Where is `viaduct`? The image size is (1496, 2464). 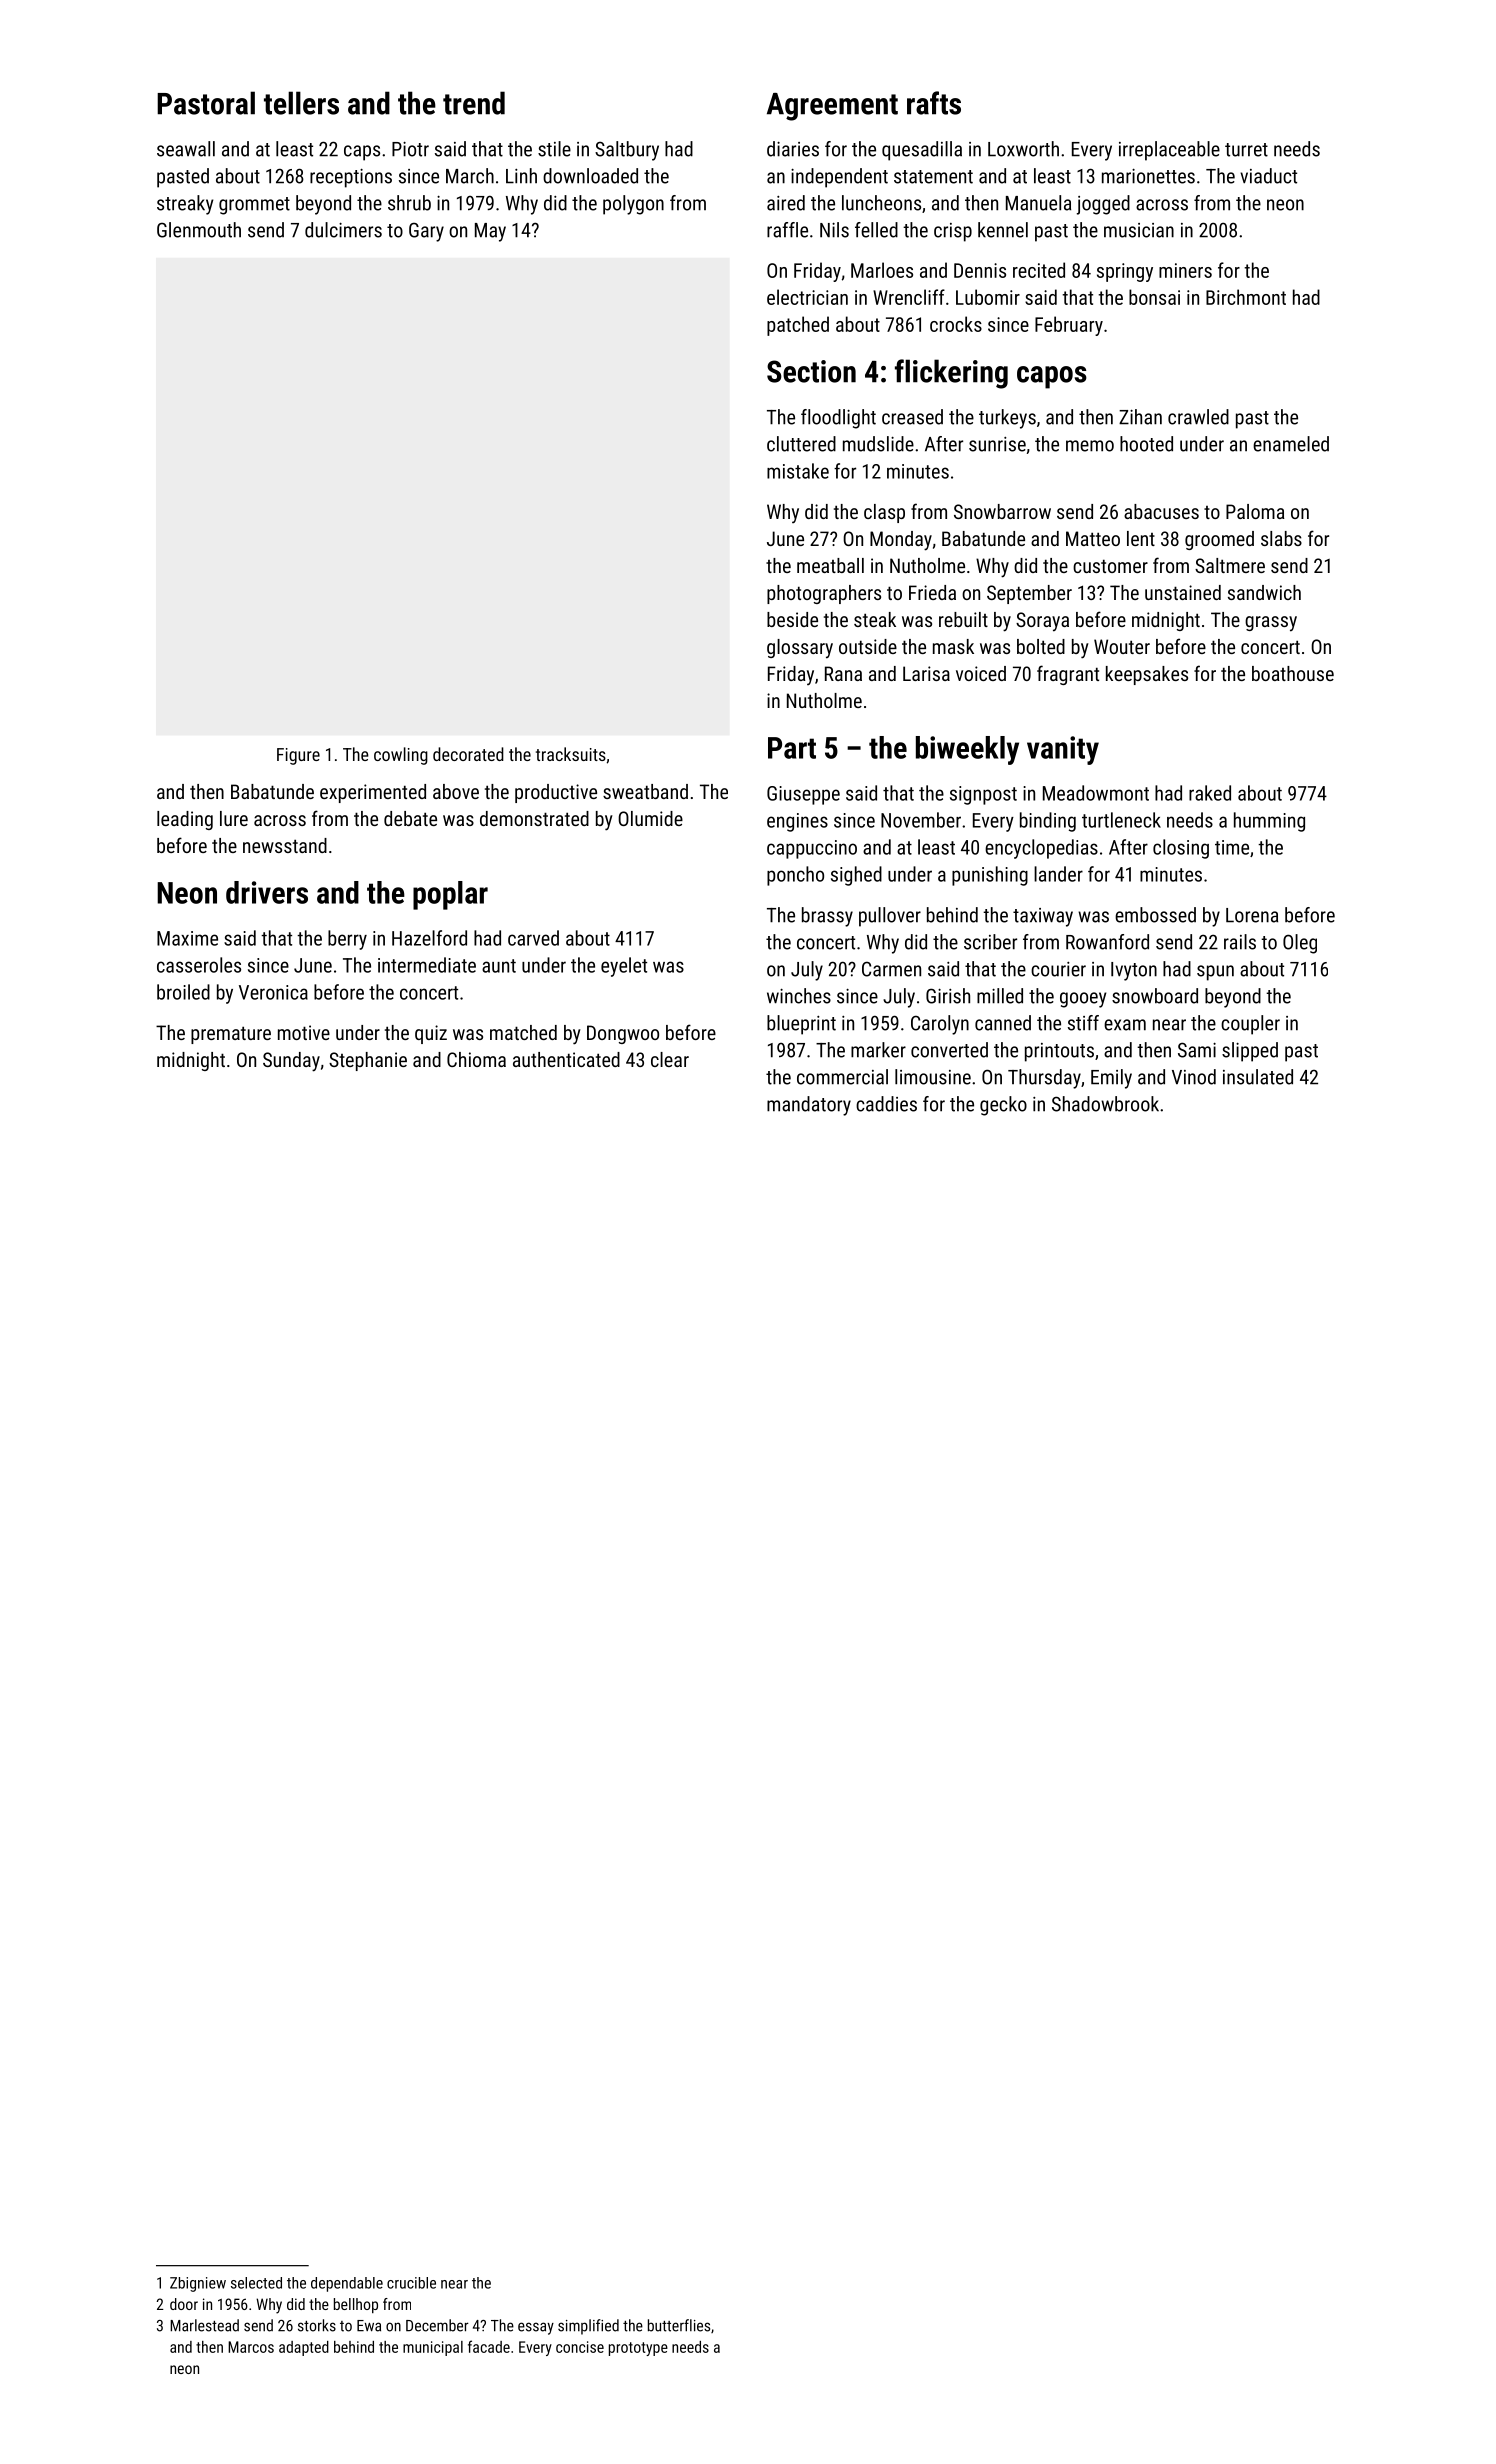 viaduct is located at coordinates (1268, 176).
